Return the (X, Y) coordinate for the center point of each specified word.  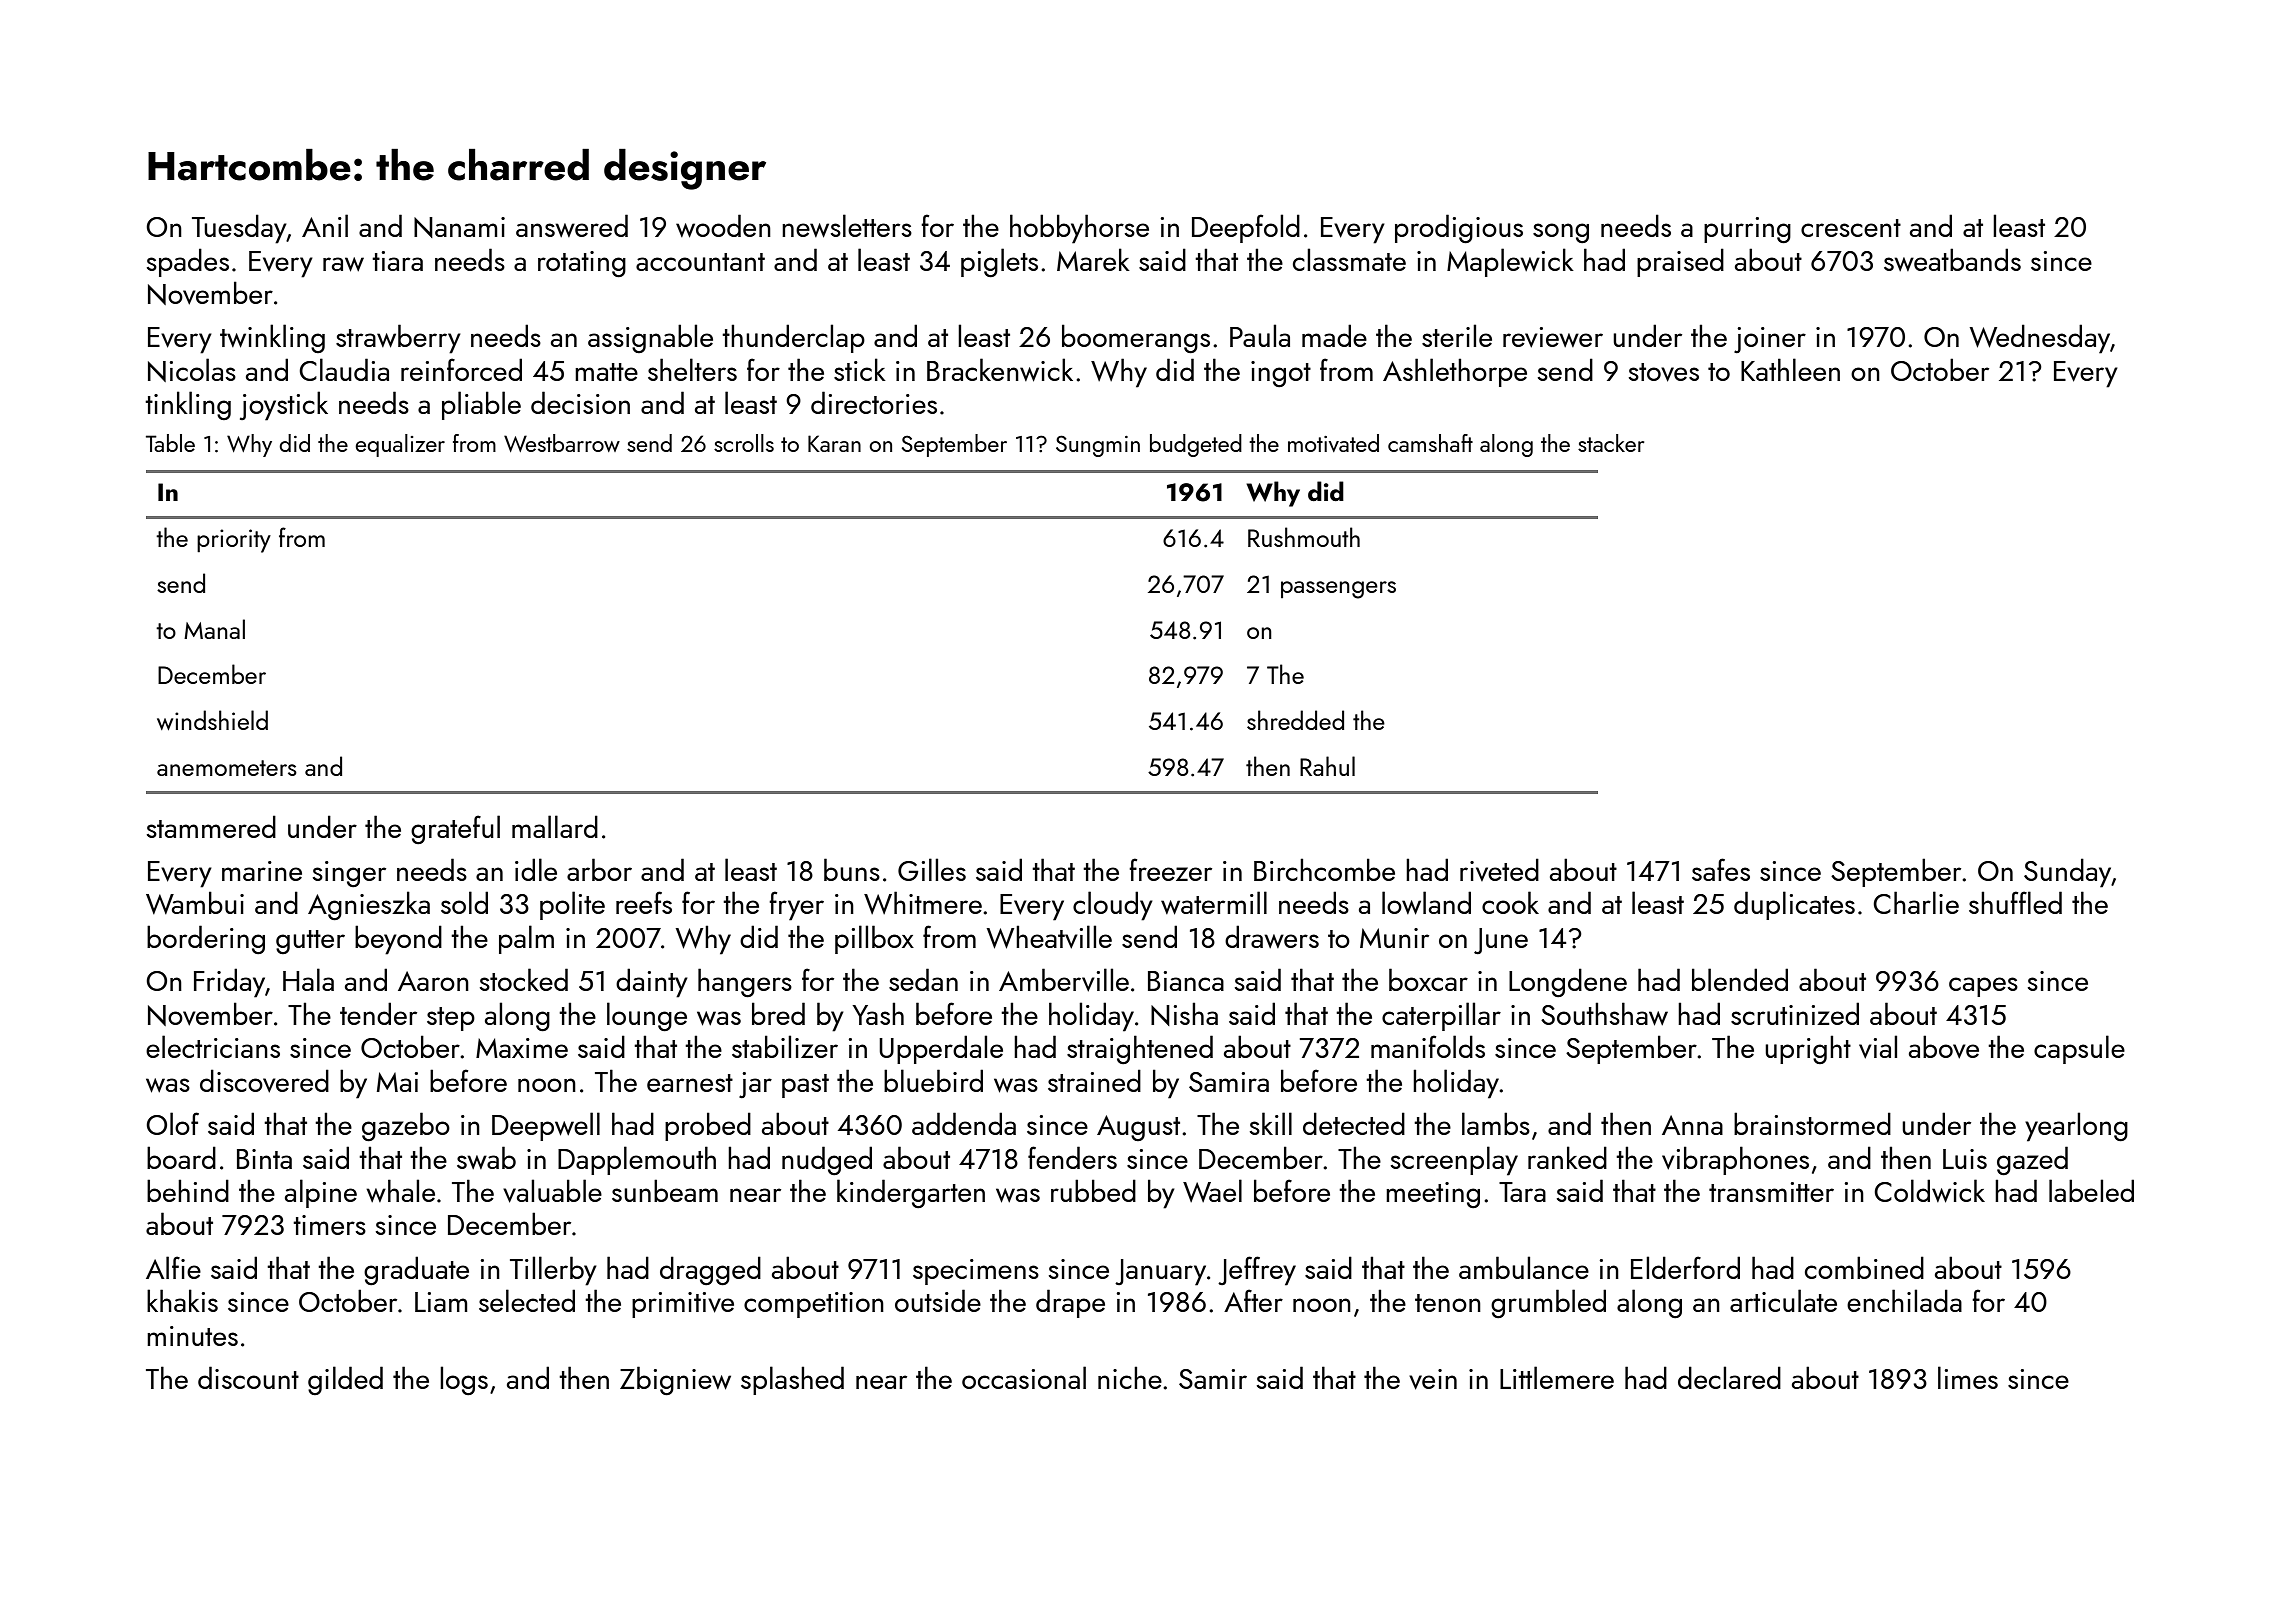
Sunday (2067, 873)
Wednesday (2039, 339)
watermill (1214, 903)
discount (248, 1377)
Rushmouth (1304, 537)
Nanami (459, 227)
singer (349, 874)
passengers (1338, 590)
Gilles (932, 869)
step (451, 1019)
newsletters (847, 226)
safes (1721, 869)
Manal (214, 629)
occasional (1024, 1377)
